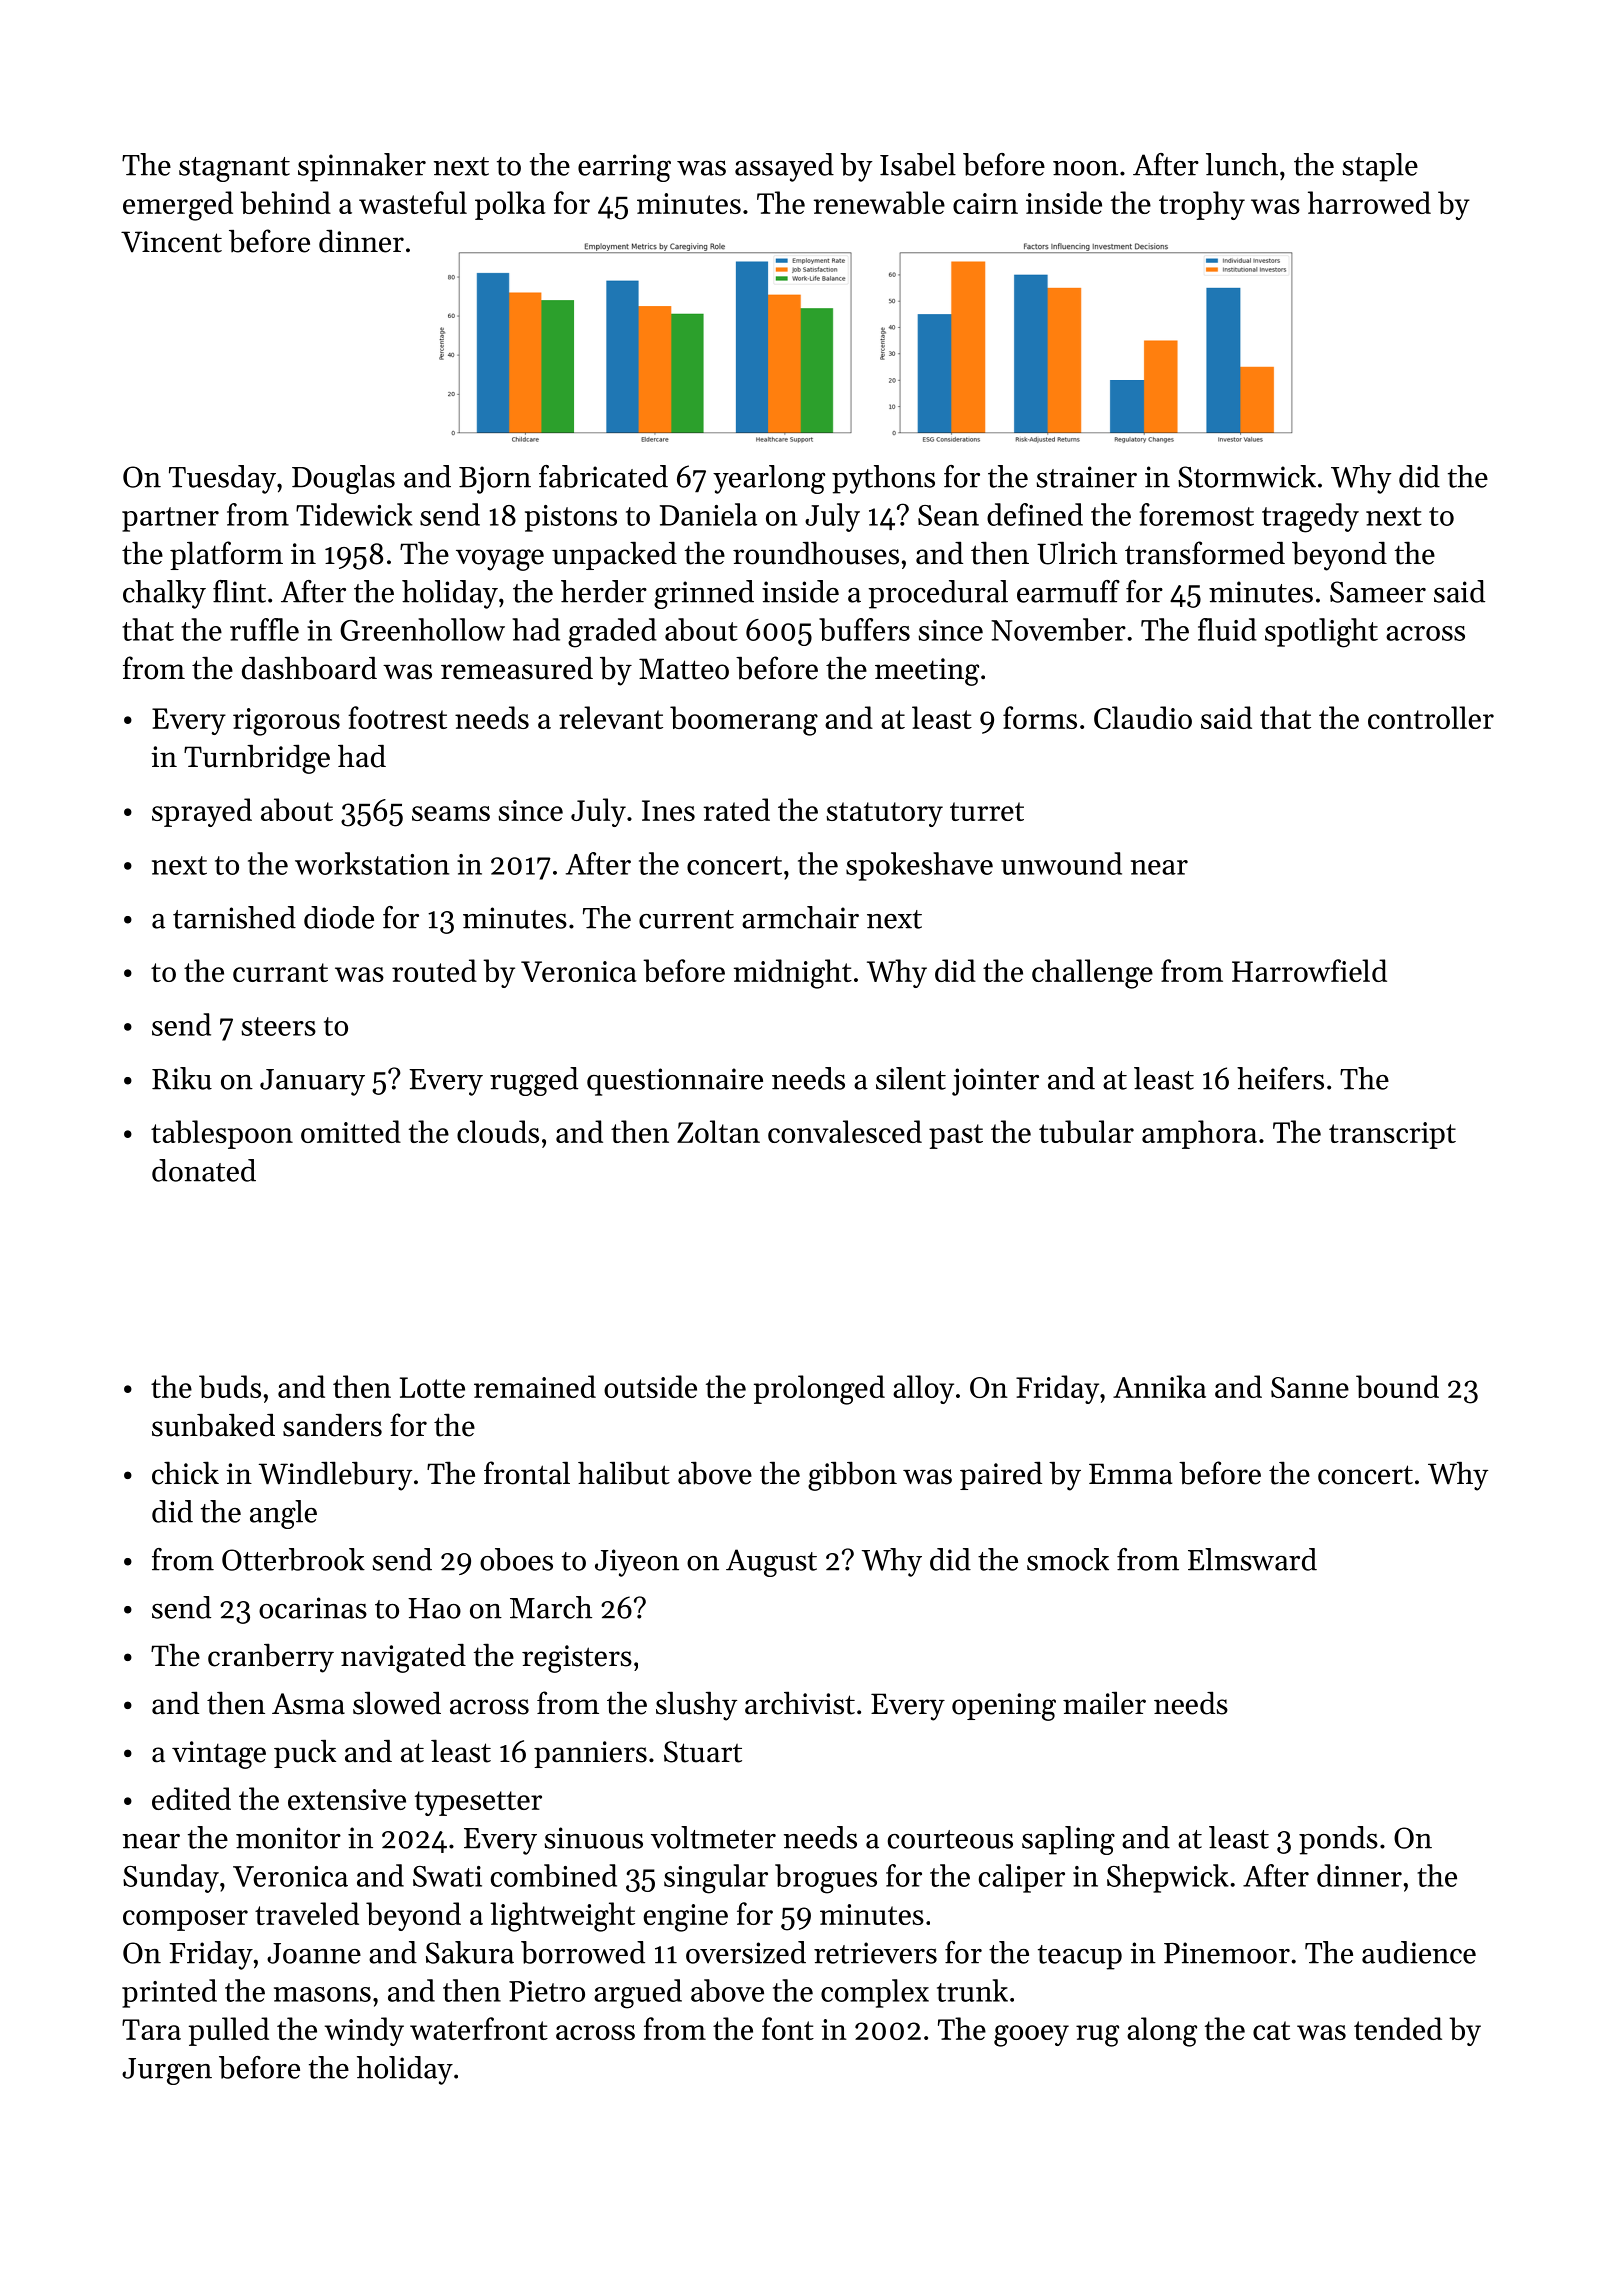  Describe the element at coordinates (1369, 202) in the document. I see `harrowed` at that location.
